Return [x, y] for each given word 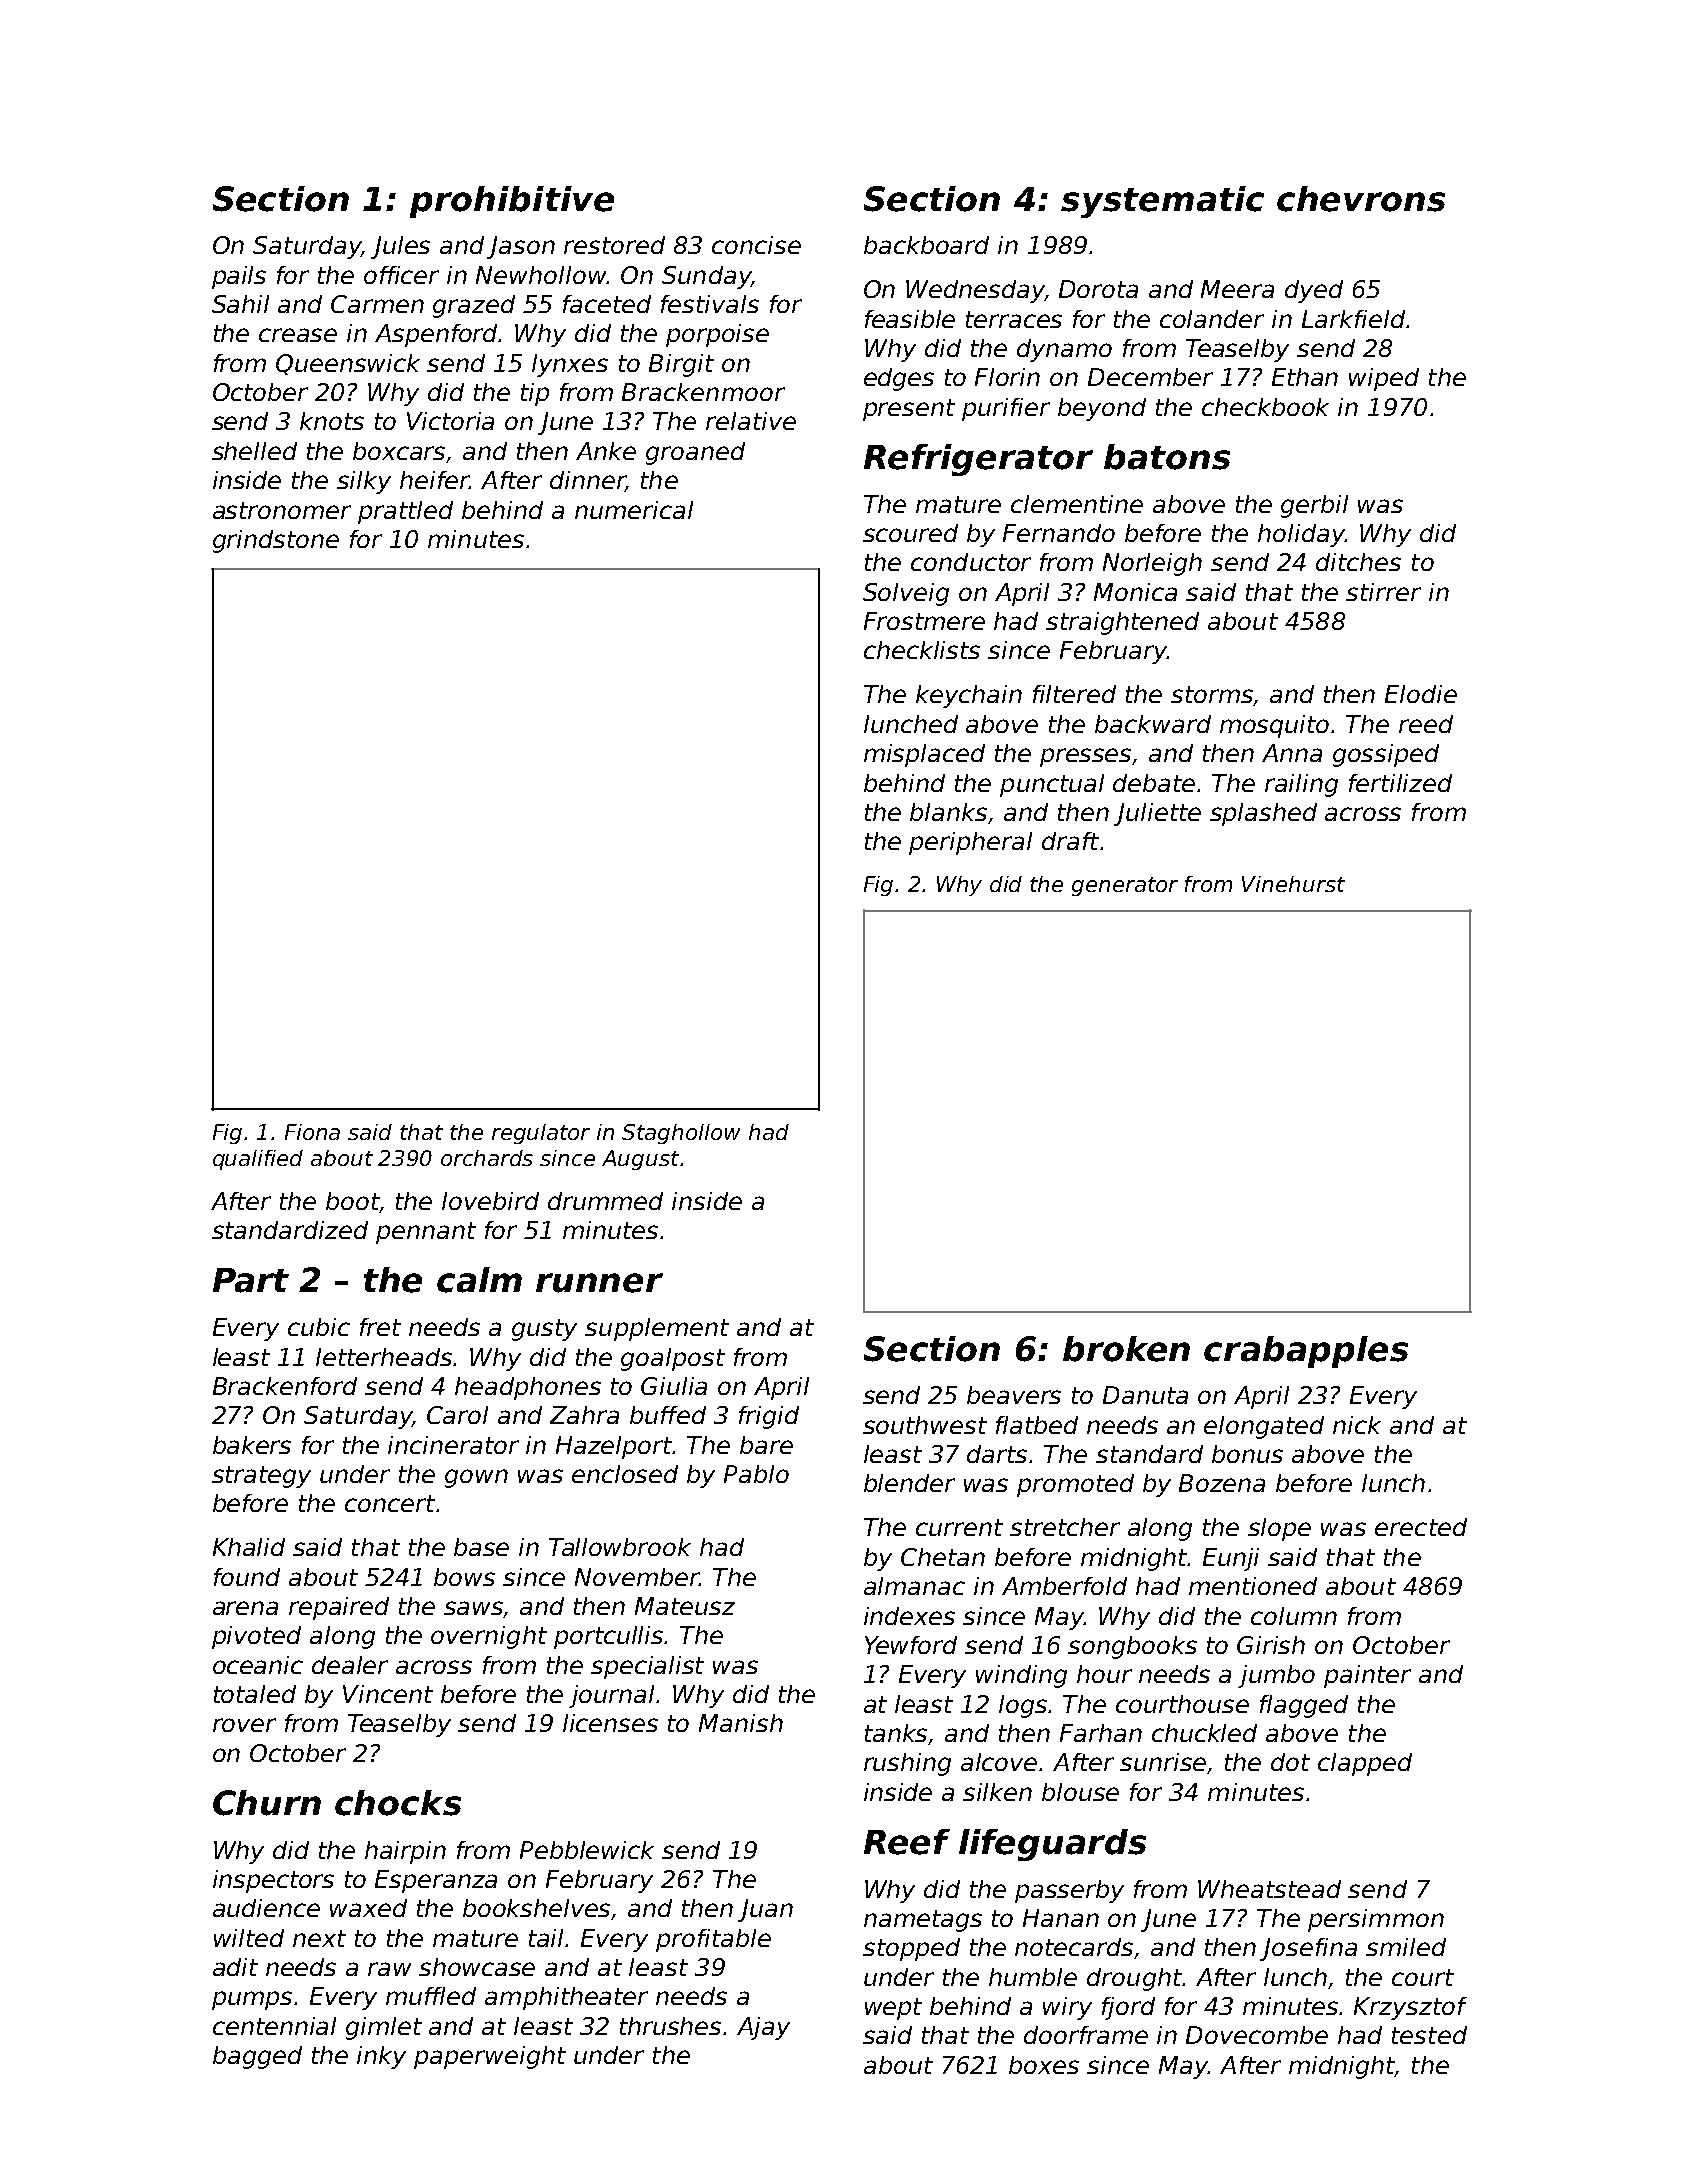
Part [251, 1280]
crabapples [1306, 1352]
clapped [1365, 1764]
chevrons [1361, 199]
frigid [769, 1417]
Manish [741, 1723]
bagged [257, 2057]
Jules [400, 247]
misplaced [924, 755]
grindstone [276, 541]
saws [474, 1609]
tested [1429, 2035]
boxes [1044, 2065]
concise [756, 245]
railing [1301, 785]
